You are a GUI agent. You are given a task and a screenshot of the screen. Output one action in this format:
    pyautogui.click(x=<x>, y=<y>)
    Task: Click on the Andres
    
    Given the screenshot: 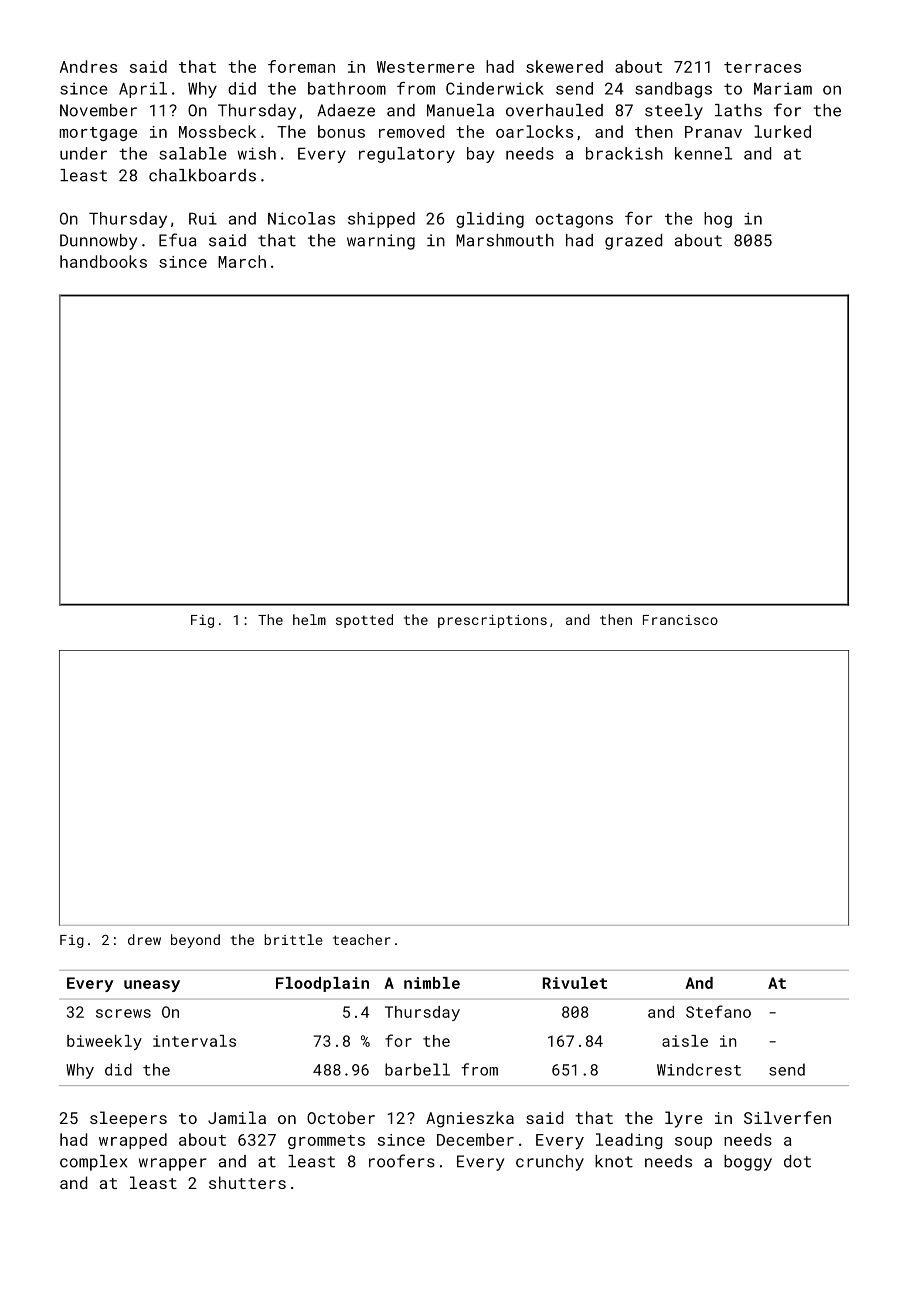 What is the action you would take?
    pyautogui.click(x=88, y=66)
